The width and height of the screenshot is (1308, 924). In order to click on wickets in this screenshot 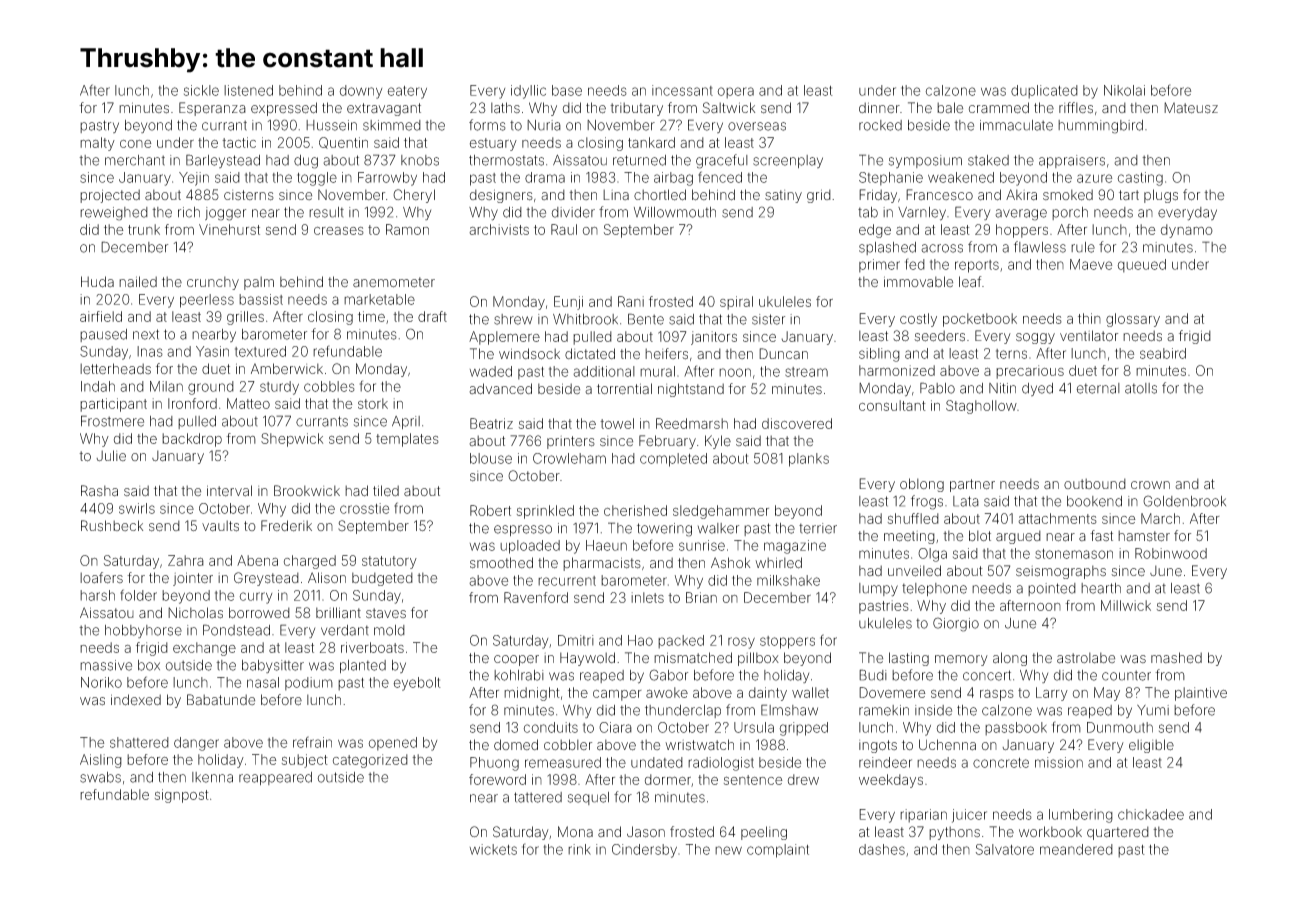, I will do `click(493, 849)`.
